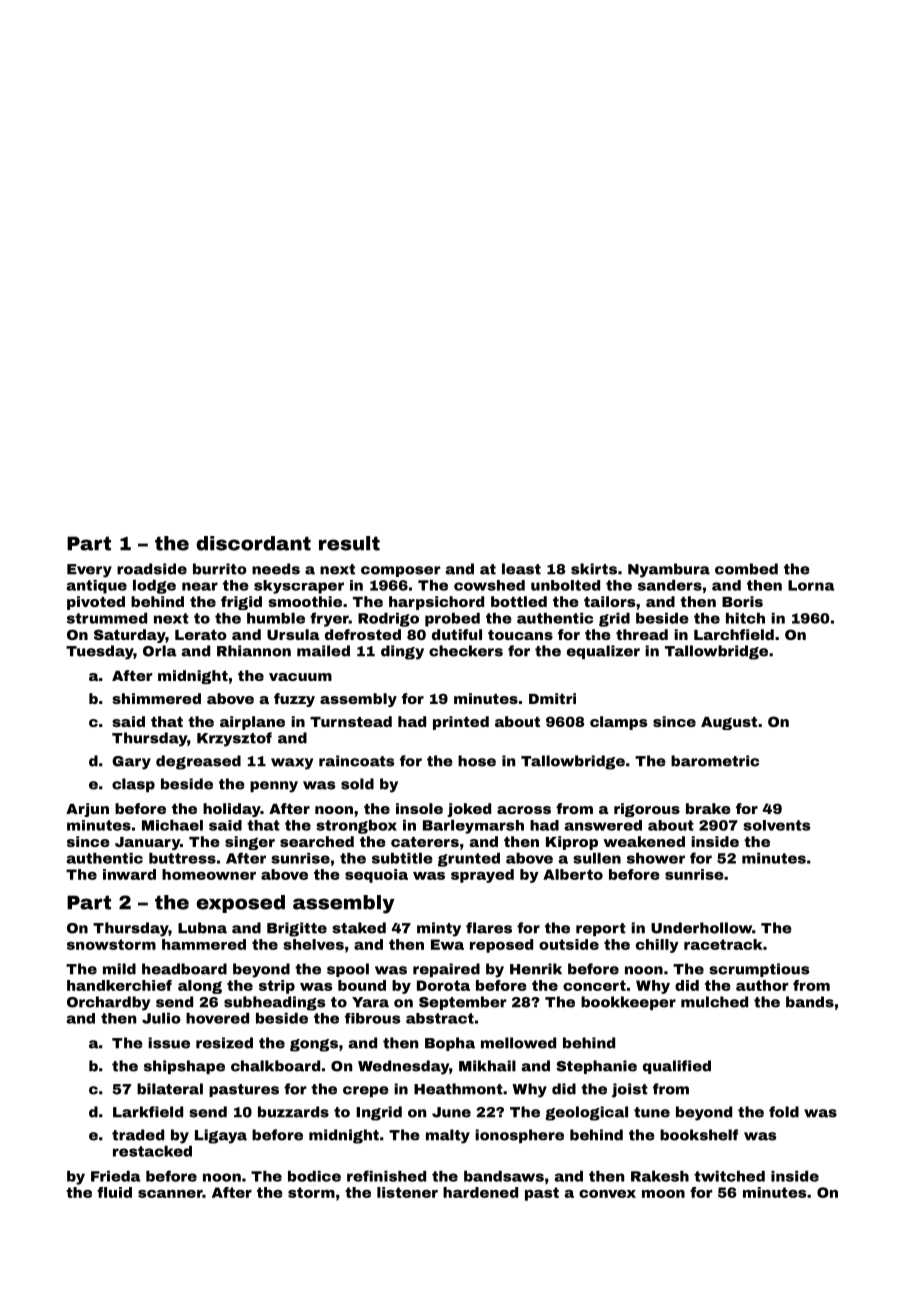 The height and width of the screenshot is (1316, 908). What do you see at coordinates (349, 543) in the screenshot?
I see `result` at bounding box center [349, 543].
